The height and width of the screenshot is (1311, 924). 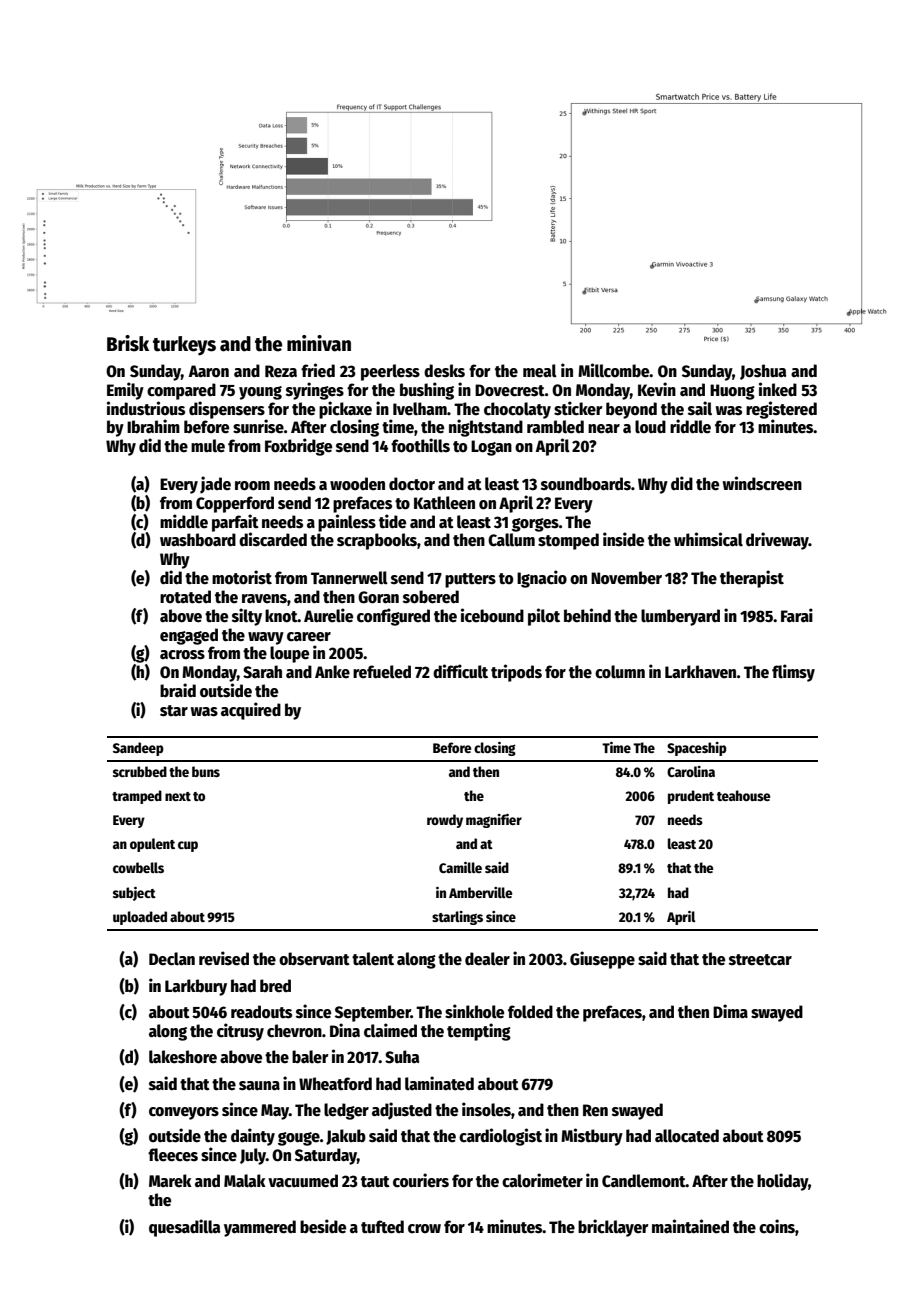 What do you see at coordinates (153, 426) in the screenshot?
I see `Ibrahim` at bounding box center [153, 426].
